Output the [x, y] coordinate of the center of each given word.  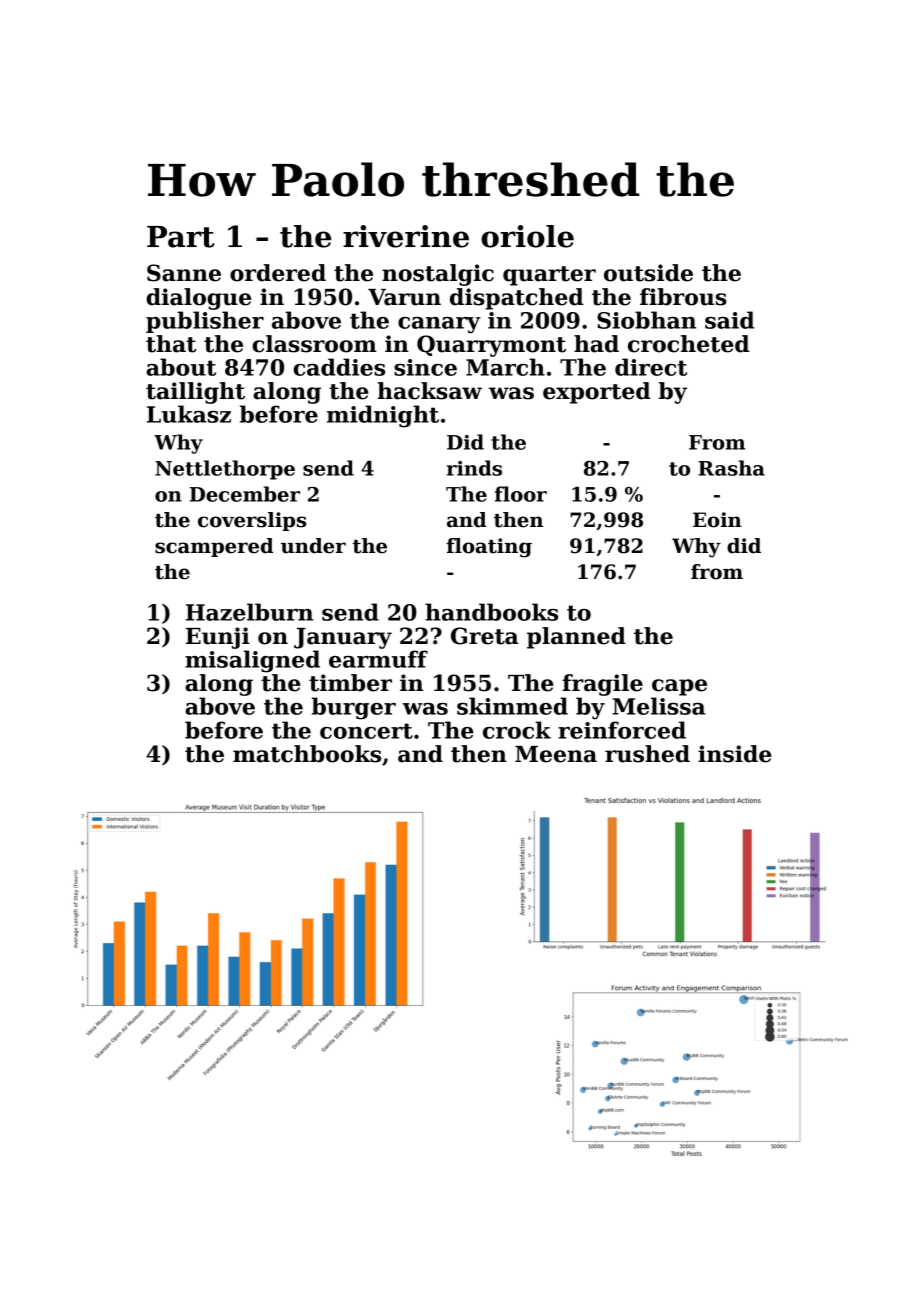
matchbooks [307, 754]
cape [679, 687]
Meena [556, 754]
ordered [278, 273]
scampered [214, 547]
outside [648, 273]
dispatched [516, 299]
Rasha [731, 468]
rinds [474, 468]
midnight [383, 416]
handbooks [491, 612]
